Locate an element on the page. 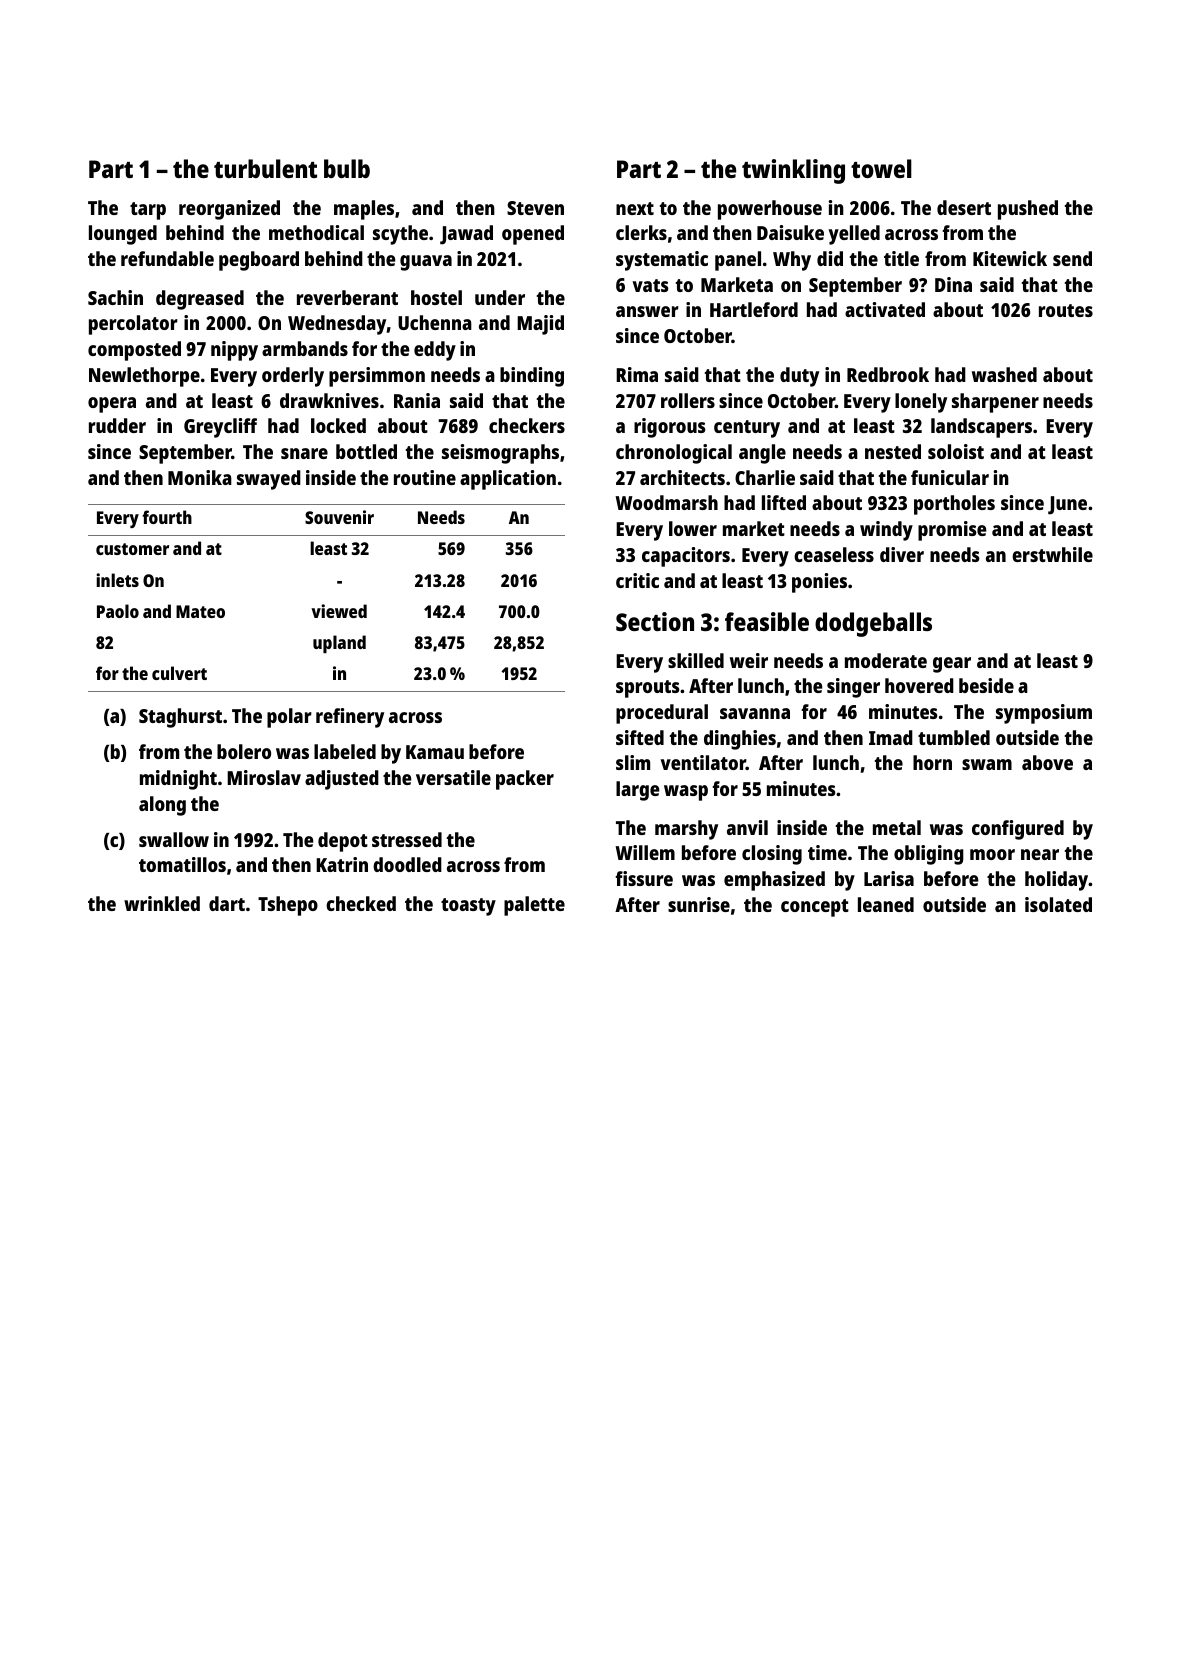 This document has width=1181, height=1670. maples is located at coordinates (364, 210).
